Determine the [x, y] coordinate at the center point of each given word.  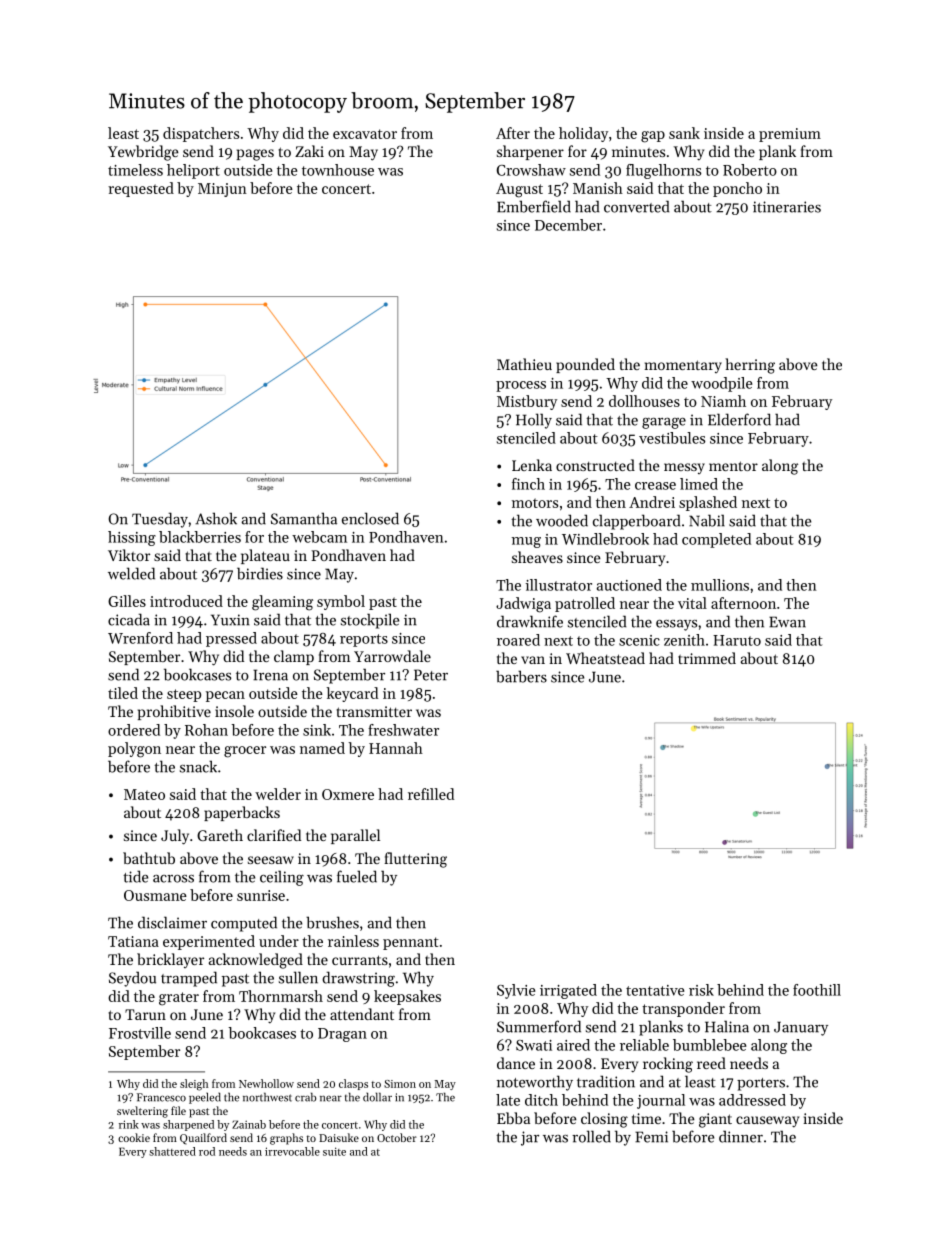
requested [141, 189]
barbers [521, 676]
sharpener [530, 152]
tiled [123, 693]
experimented [209, 942]
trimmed [707, 658]
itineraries [787, 207]
